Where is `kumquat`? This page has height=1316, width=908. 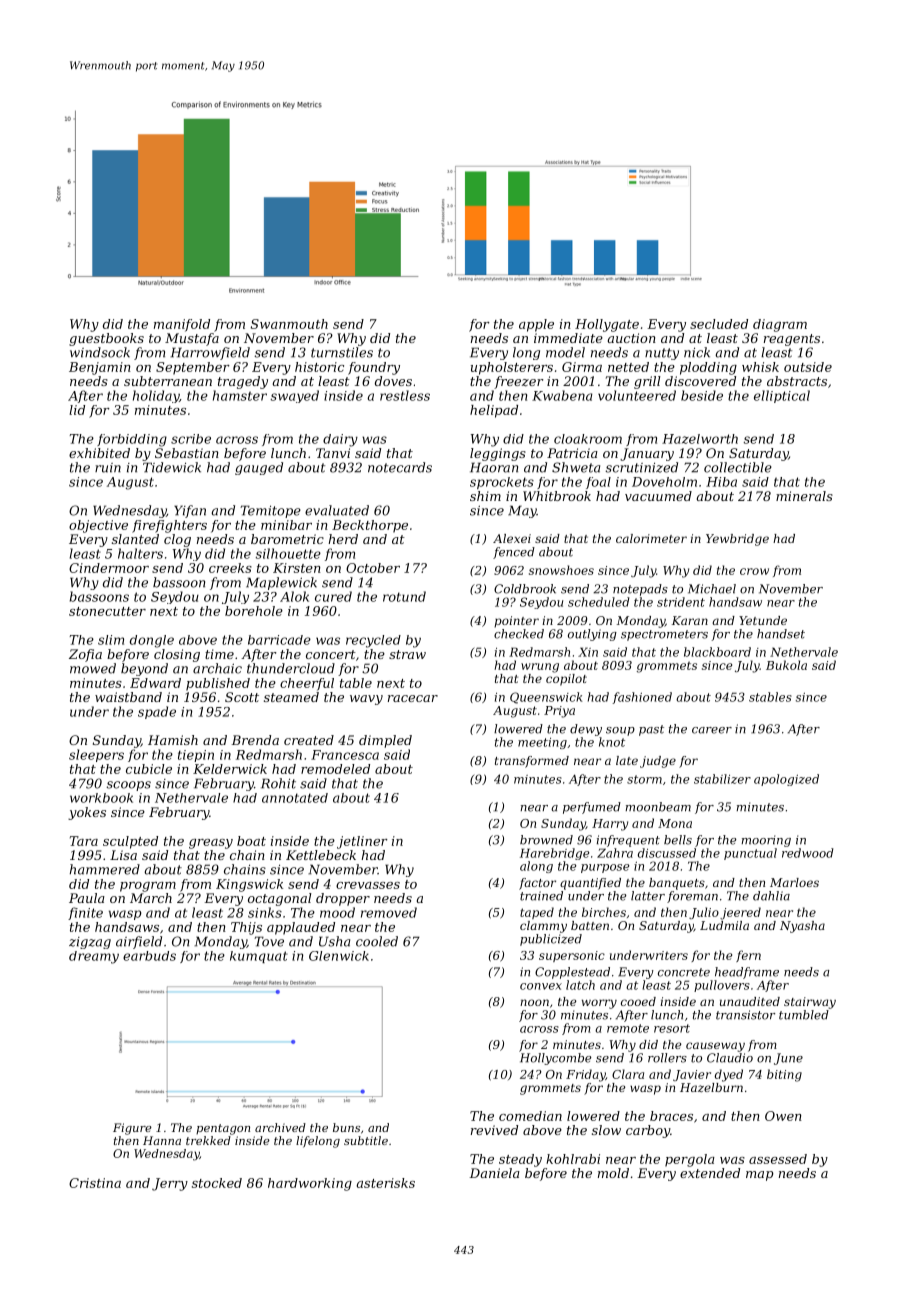 kumquat is located at coordinates (259, 957).
